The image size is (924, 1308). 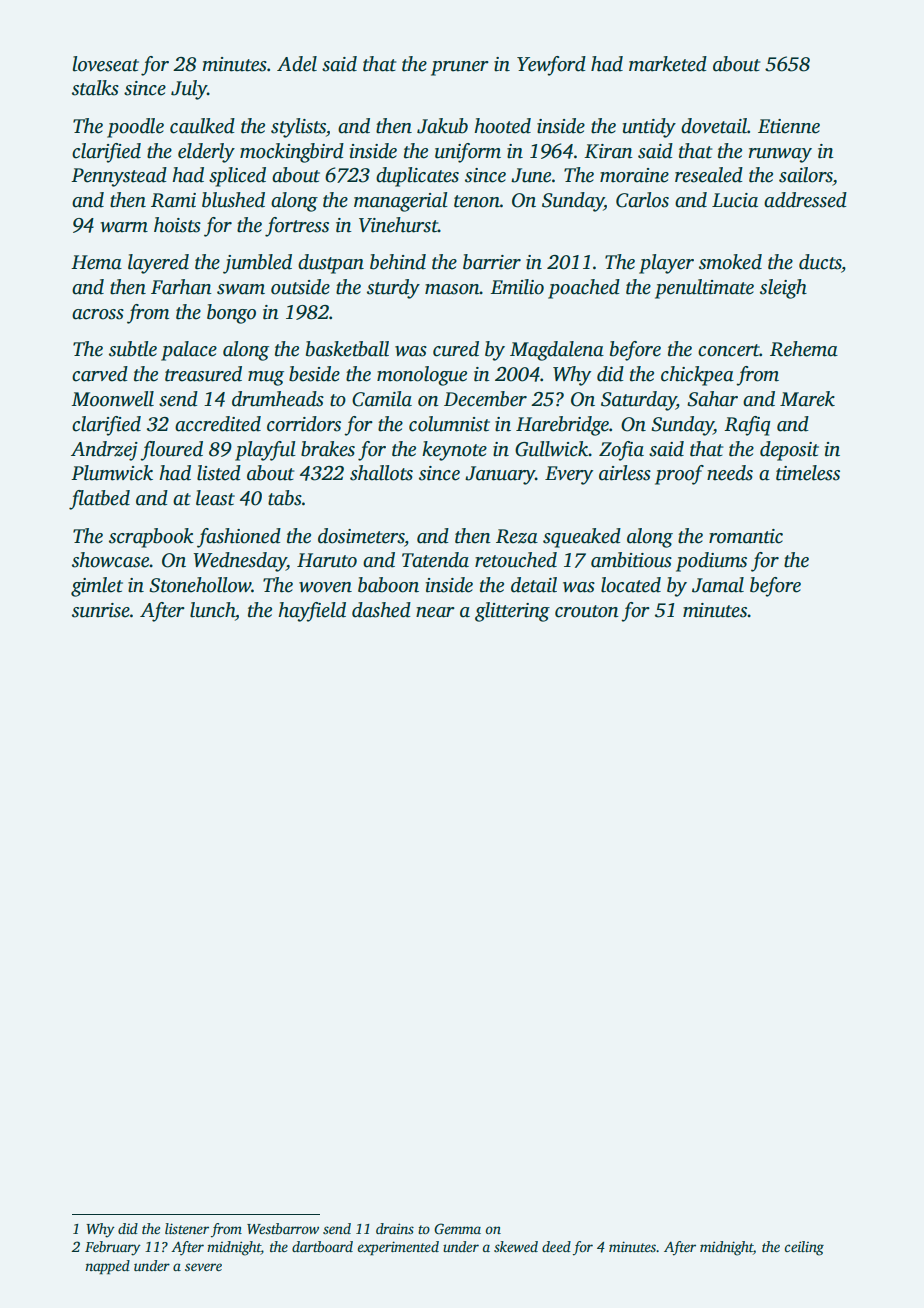 I want to click on timeless, so click(x=808, y=473).
